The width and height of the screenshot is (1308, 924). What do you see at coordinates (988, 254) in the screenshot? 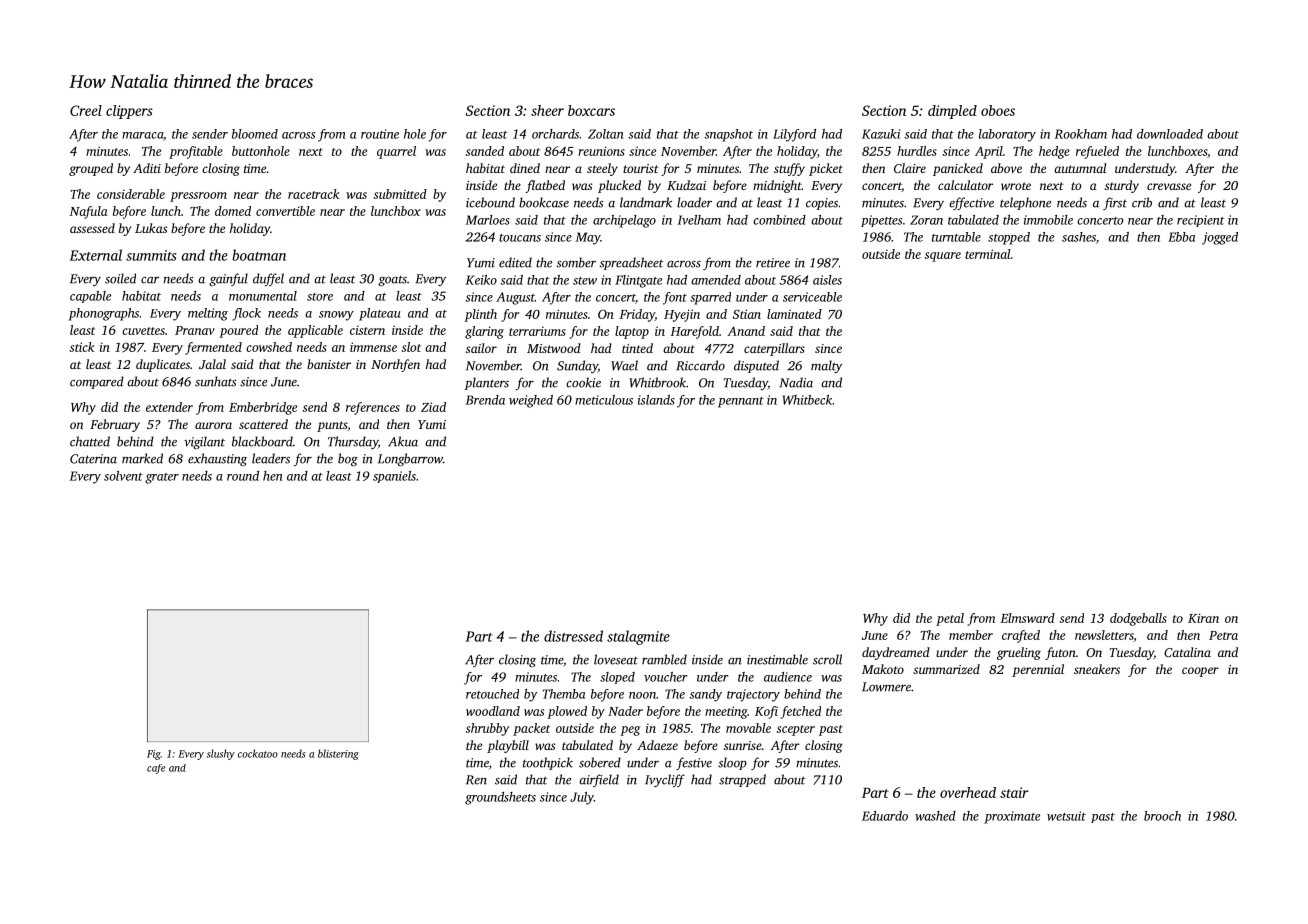
I see `terminal` at bounding box center [988, 254].
